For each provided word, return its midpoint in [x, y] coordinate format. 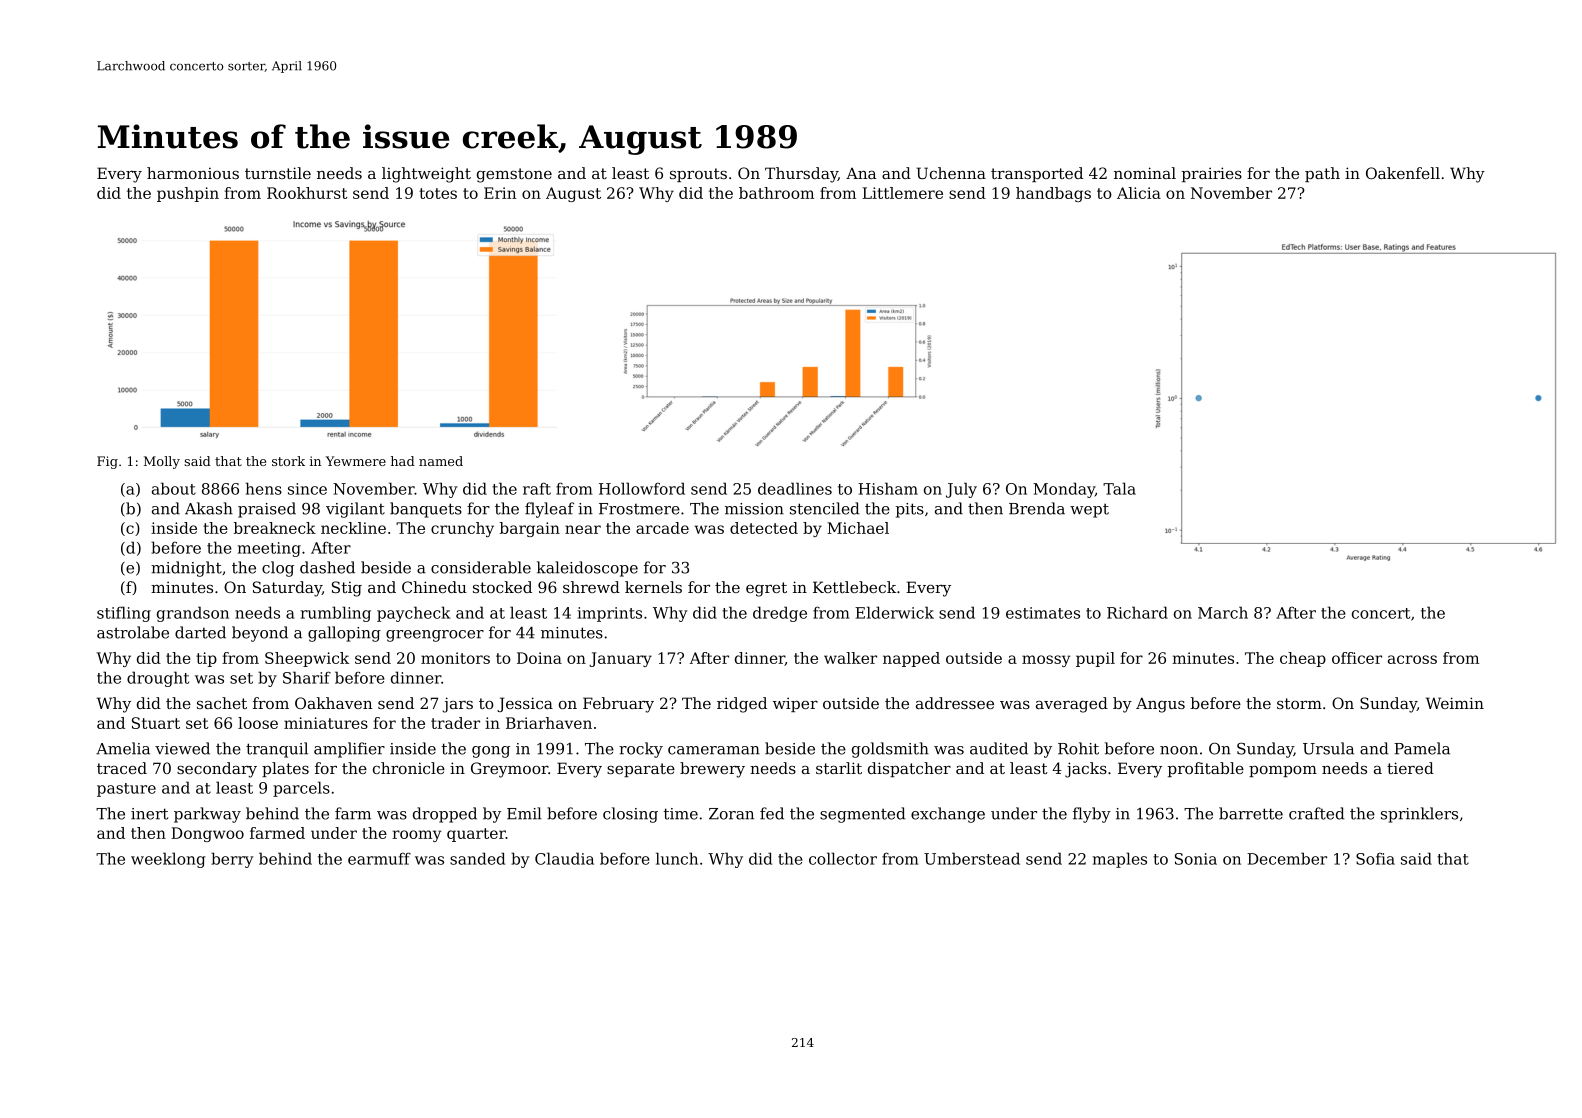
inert [149, 814]
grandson [193, 614]
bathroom [776, 193]
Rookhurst [307, 193]
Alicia [1139, 193]
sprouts [698, 175]
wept [1089, 511]
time [681, 814]
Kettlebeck [854, 587]
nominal [1145, 173]
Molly [162, 462]
